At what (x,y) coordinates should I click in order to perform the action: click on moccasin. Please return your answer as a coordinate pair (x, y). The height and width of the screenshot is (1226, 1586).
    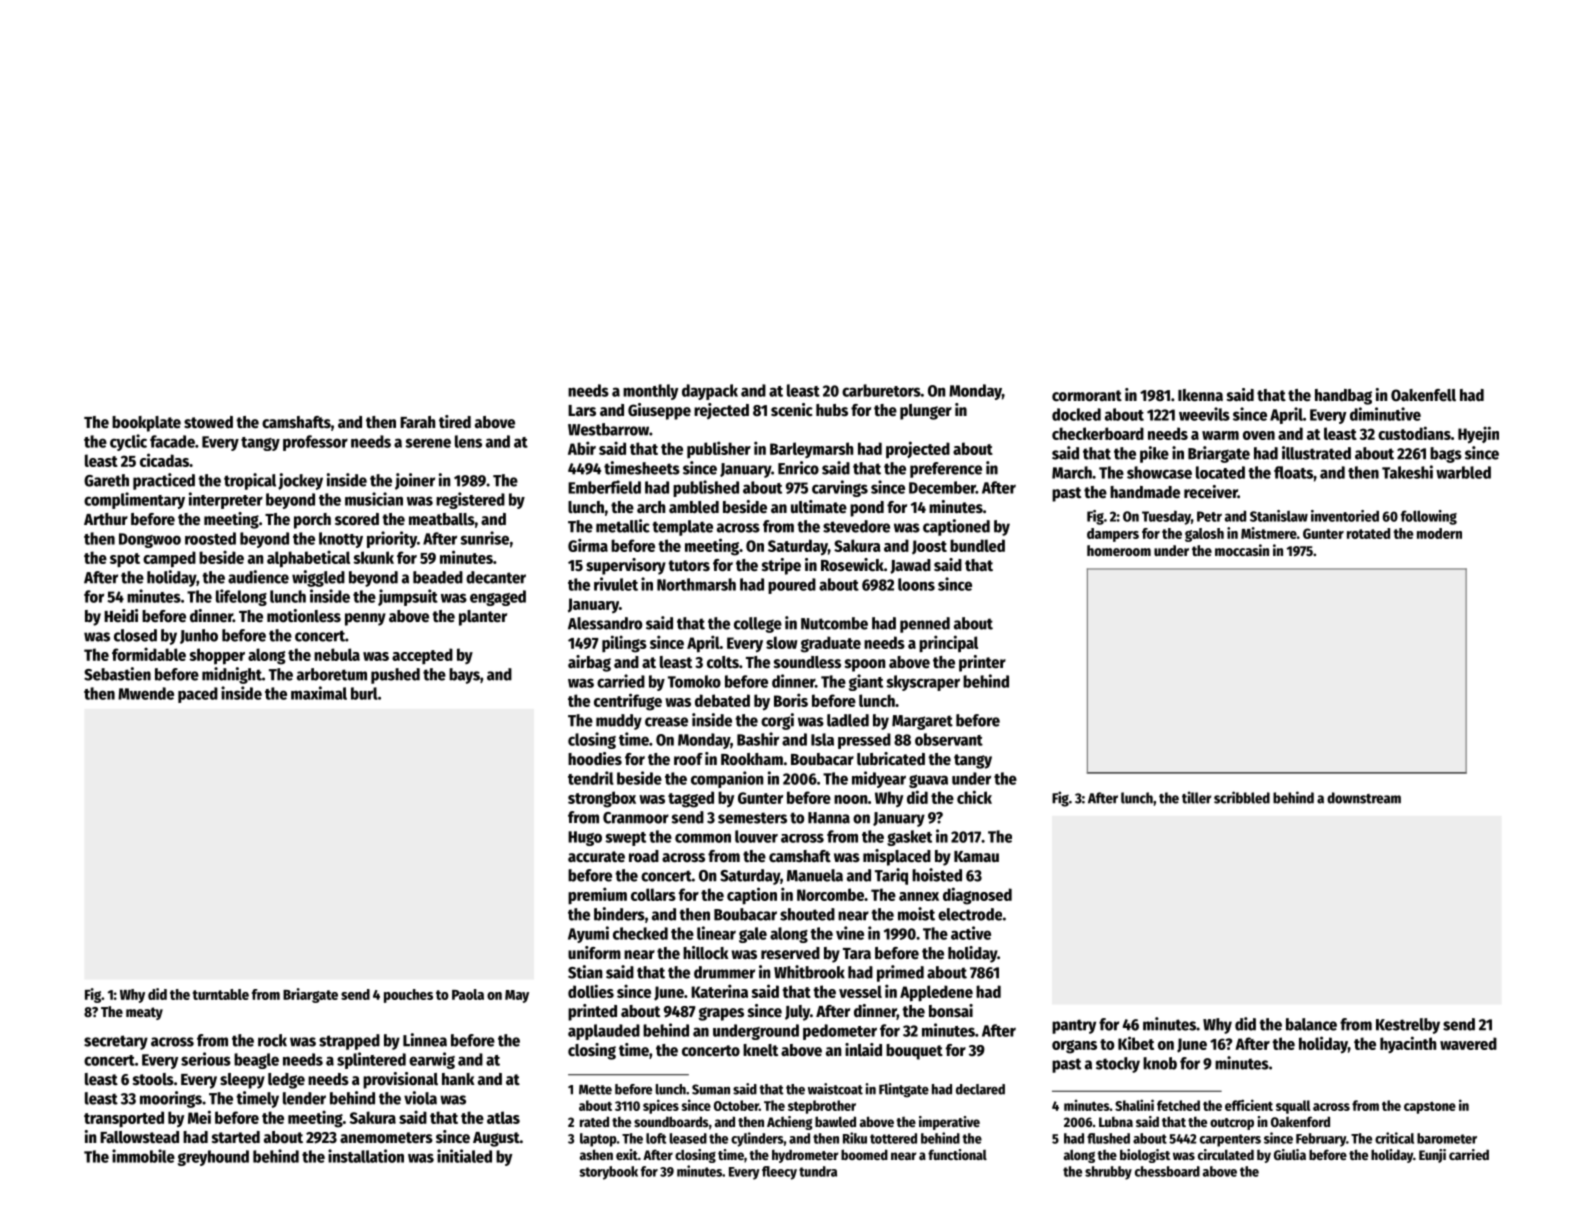
    Looking at the image, I should click on (1242, 550).
